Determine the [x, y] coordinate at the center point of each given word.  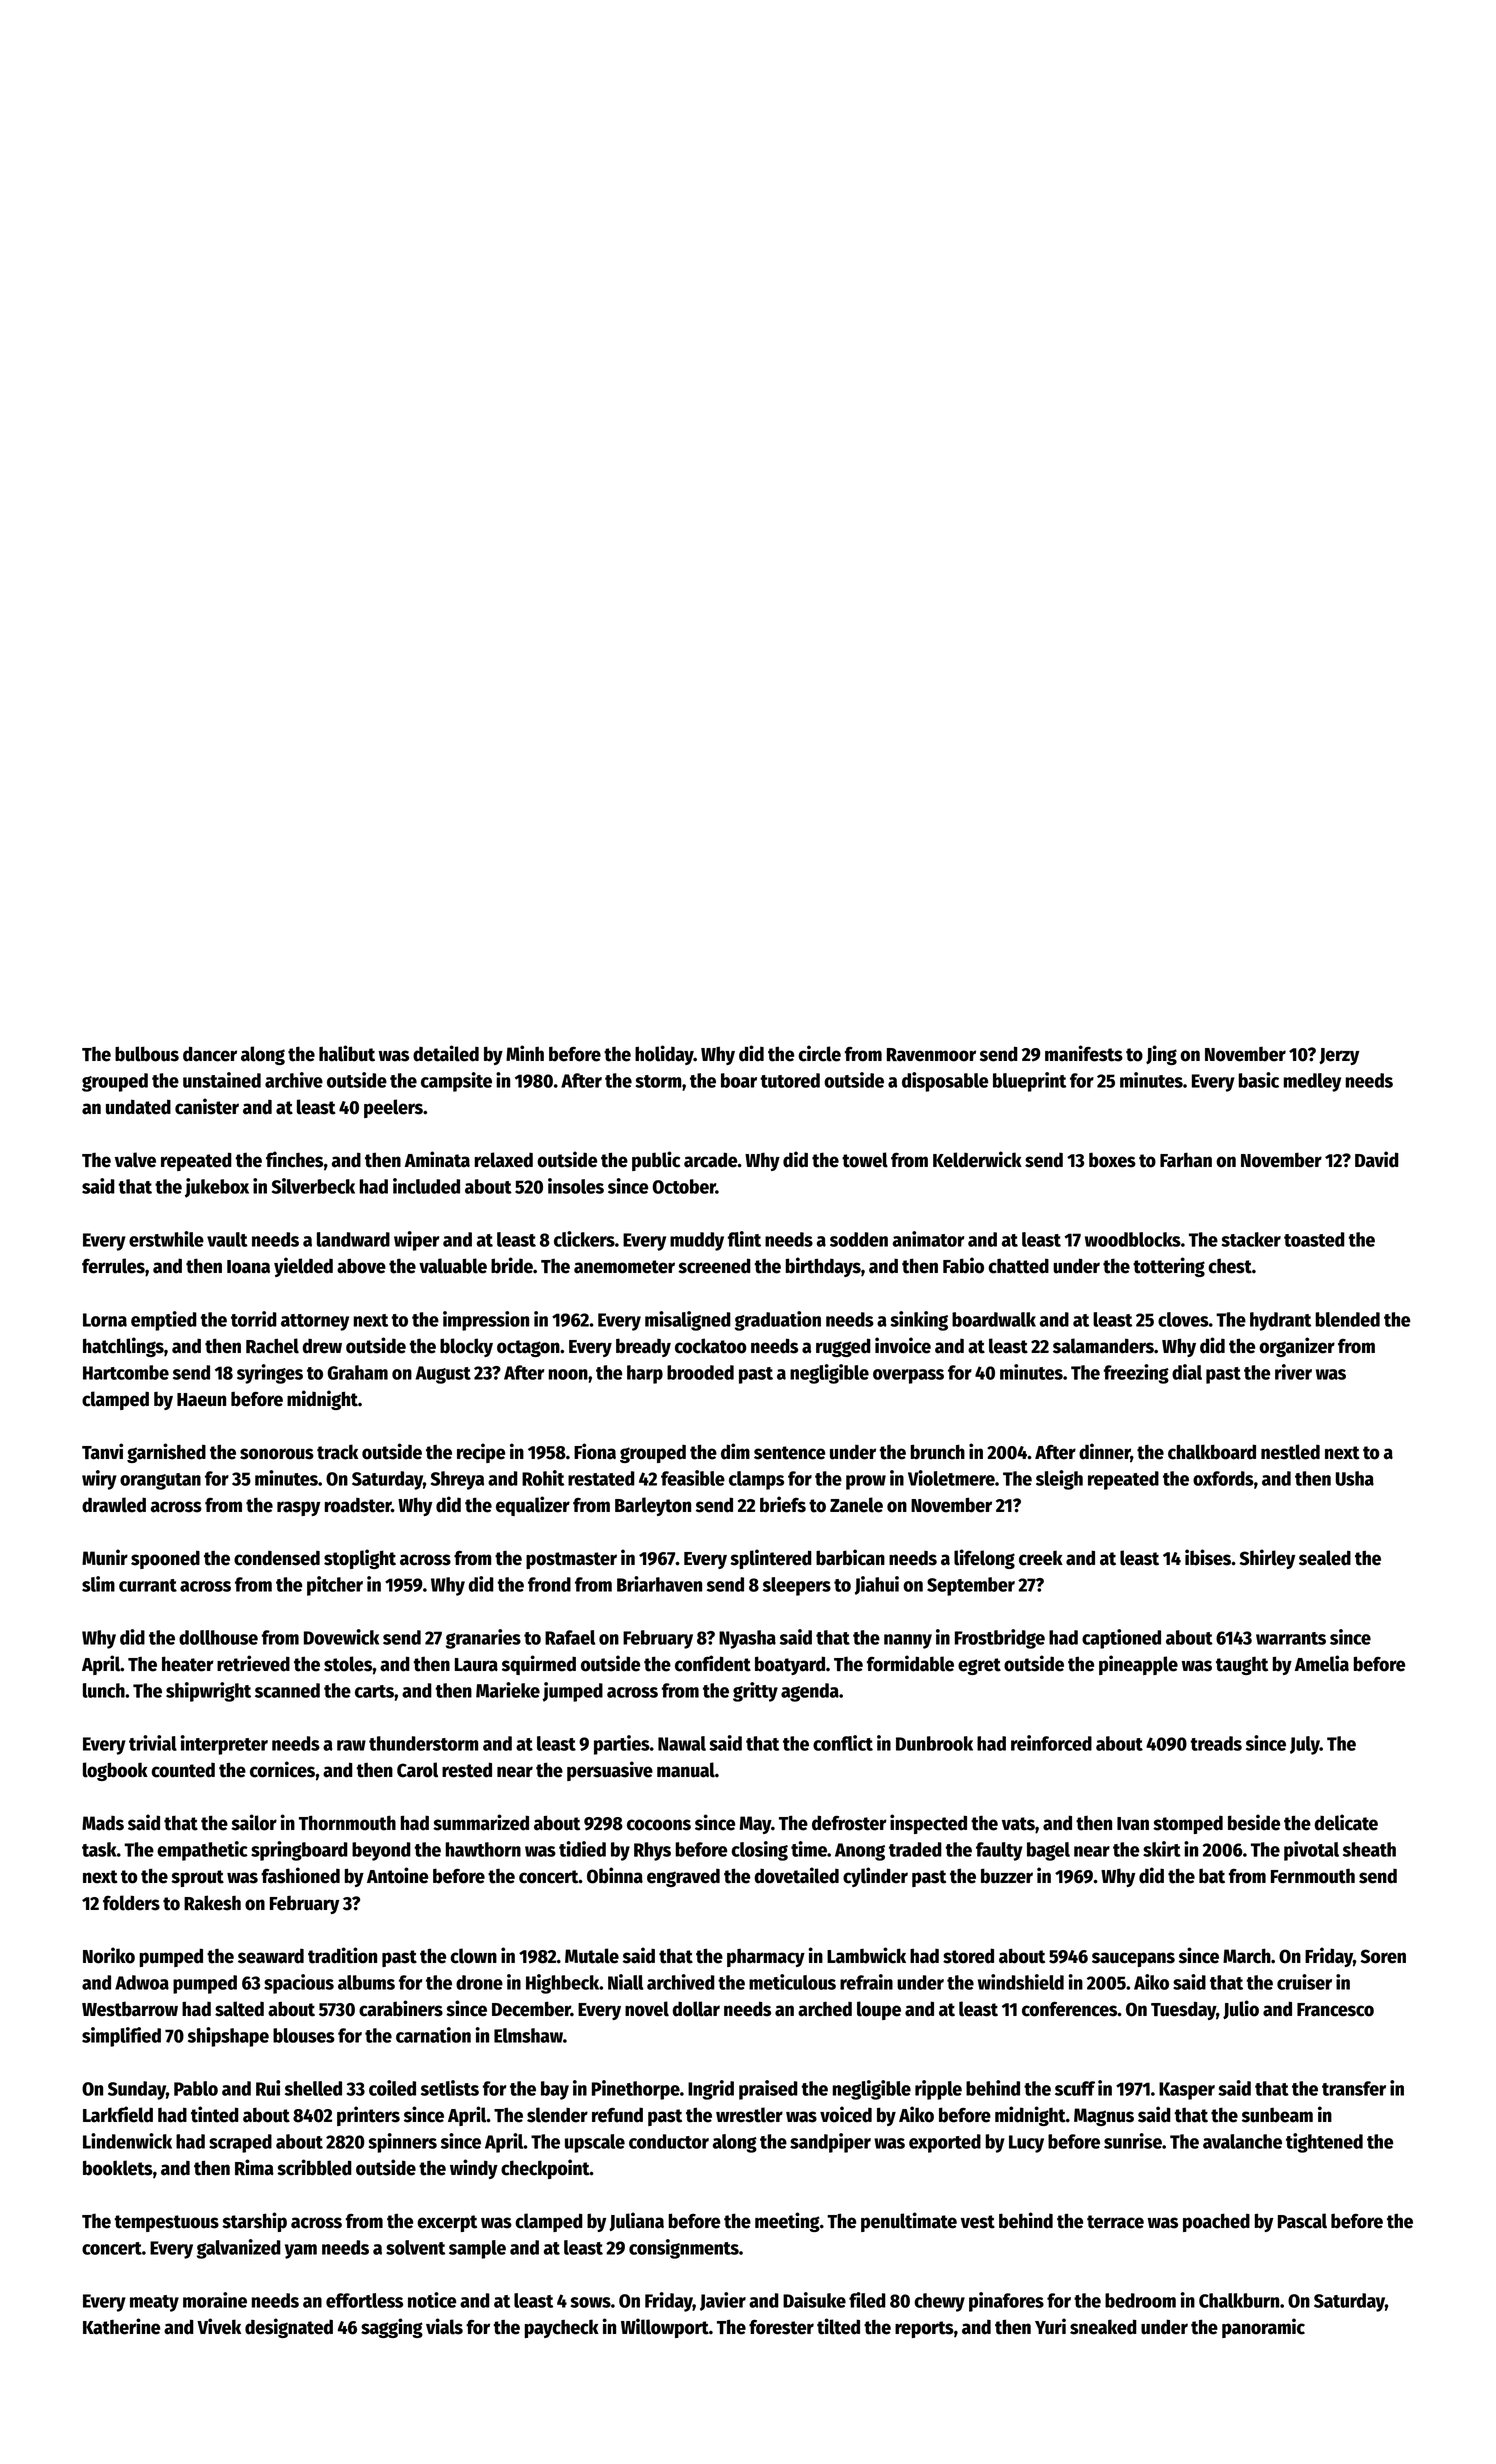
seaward [271, 1956]
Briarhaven [659, 1584]
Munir [105, 1557]
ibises [1208, 1557]
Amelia [1322, 1663]
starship [254, 2222]
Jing [1161, 1055]
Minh [525, 1053]
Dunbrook [934, 1743]
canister [207, 1106]
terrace [1115, 2222]
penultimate [909, 2222]
